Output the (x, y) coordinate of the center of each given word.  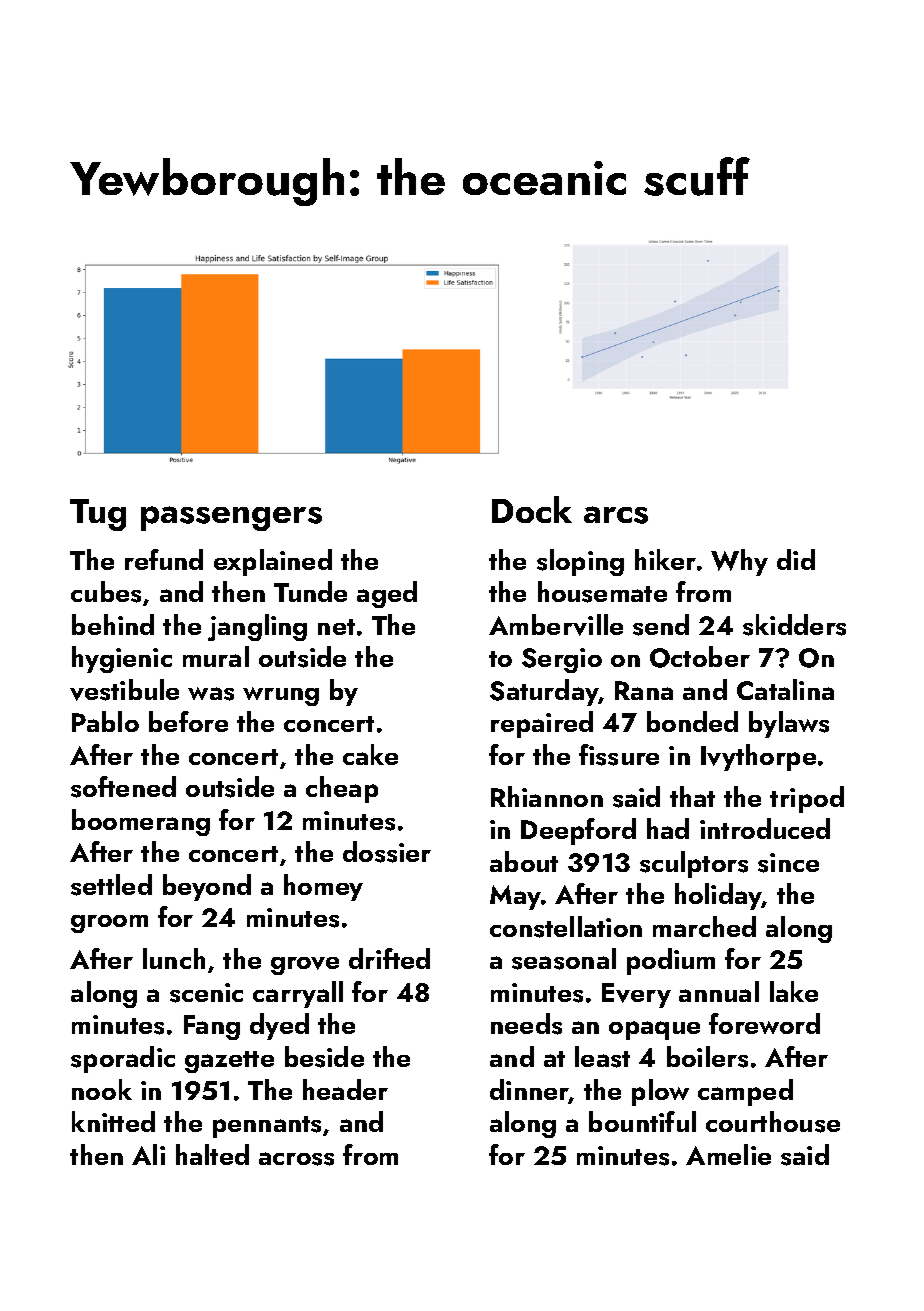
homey (323, 887)
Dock (532, 509)
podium (671, 961)
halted (212, 1154)
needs (526, 1024)
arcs (616, 515)
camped (745, 1092)
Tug (98, 515)
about (524, 861)
